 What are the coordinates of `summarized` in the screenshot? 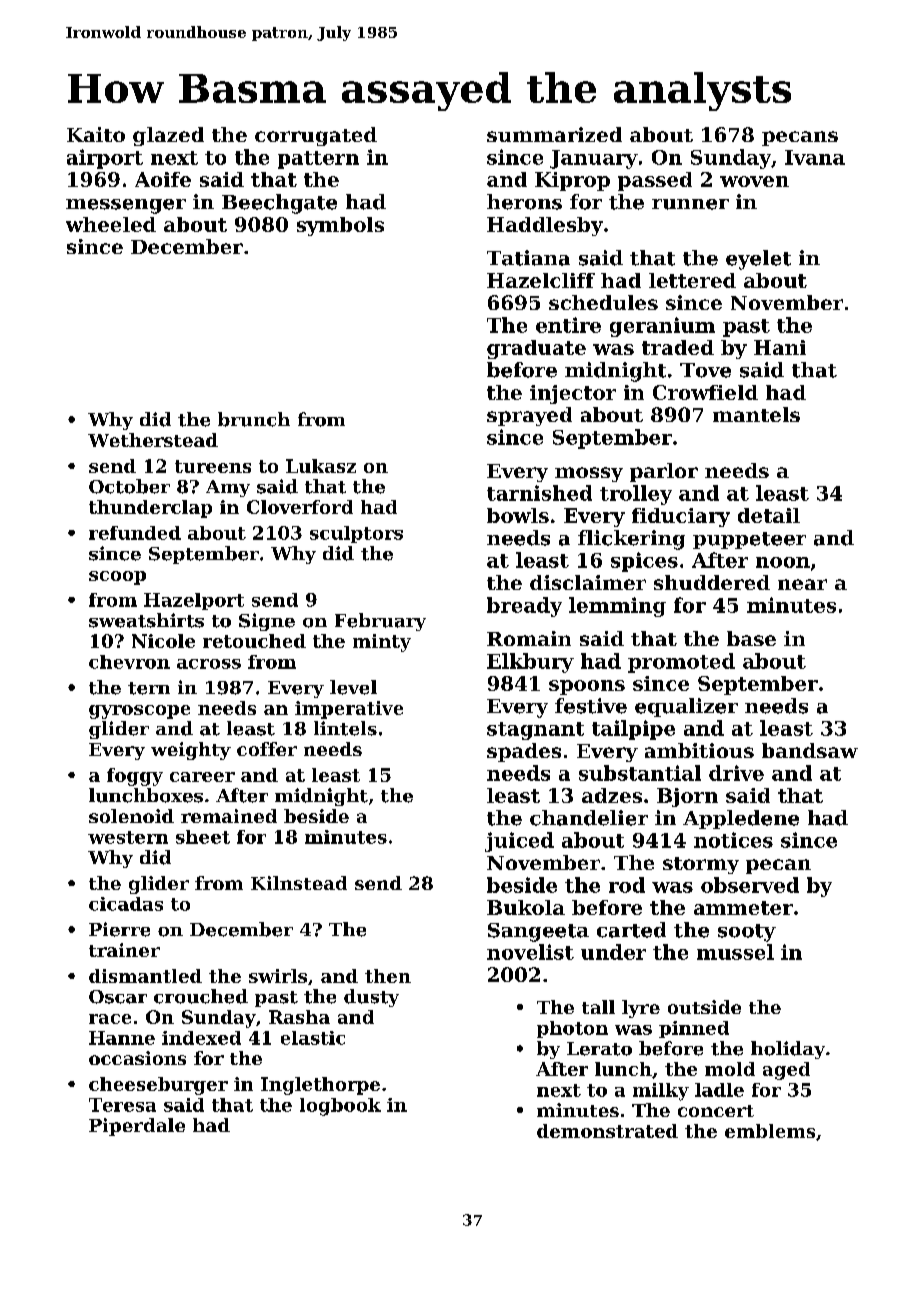 It's located at (554, 134).
